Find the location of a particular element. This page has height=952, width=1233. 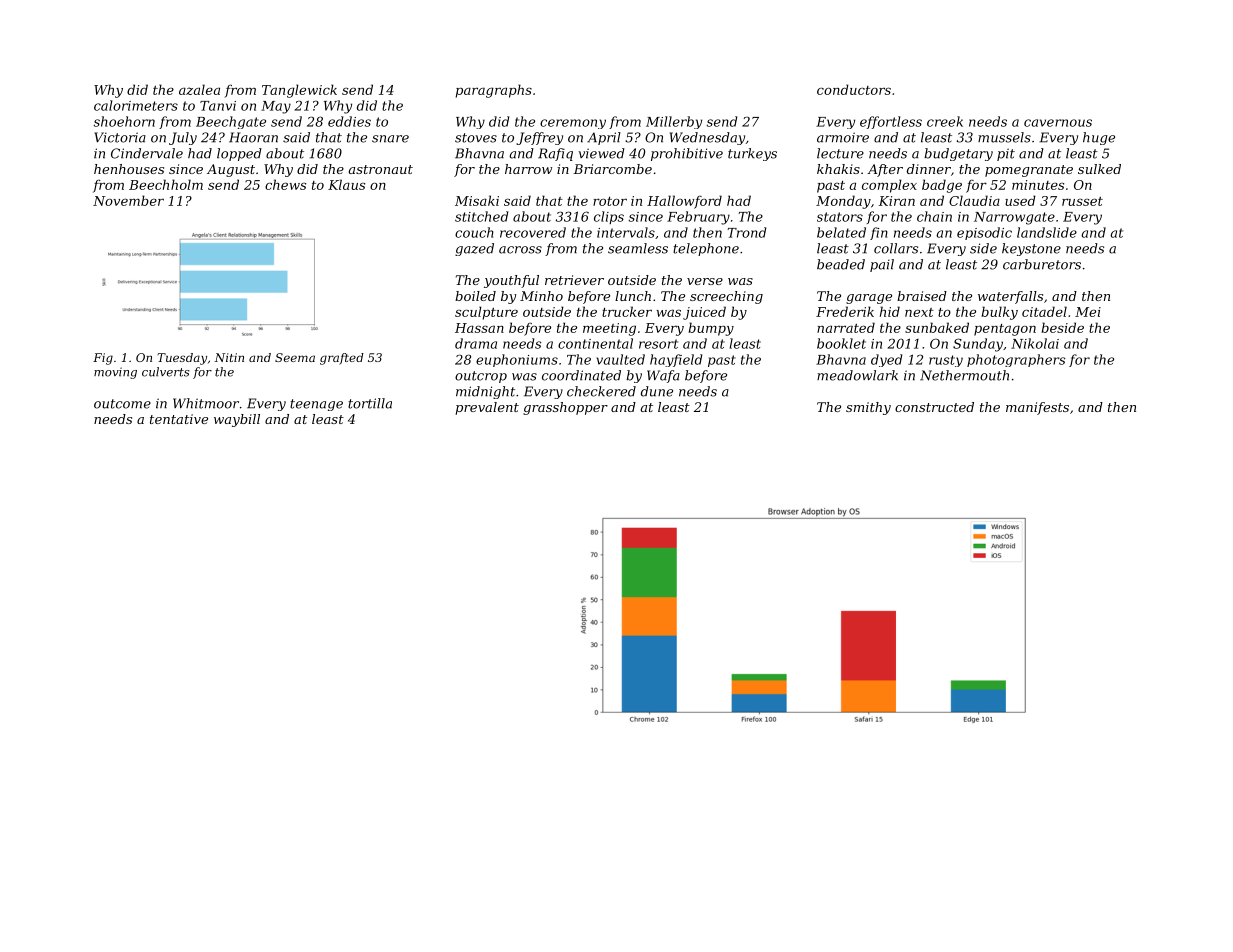

narrated is located at coordinates (846, 327).
